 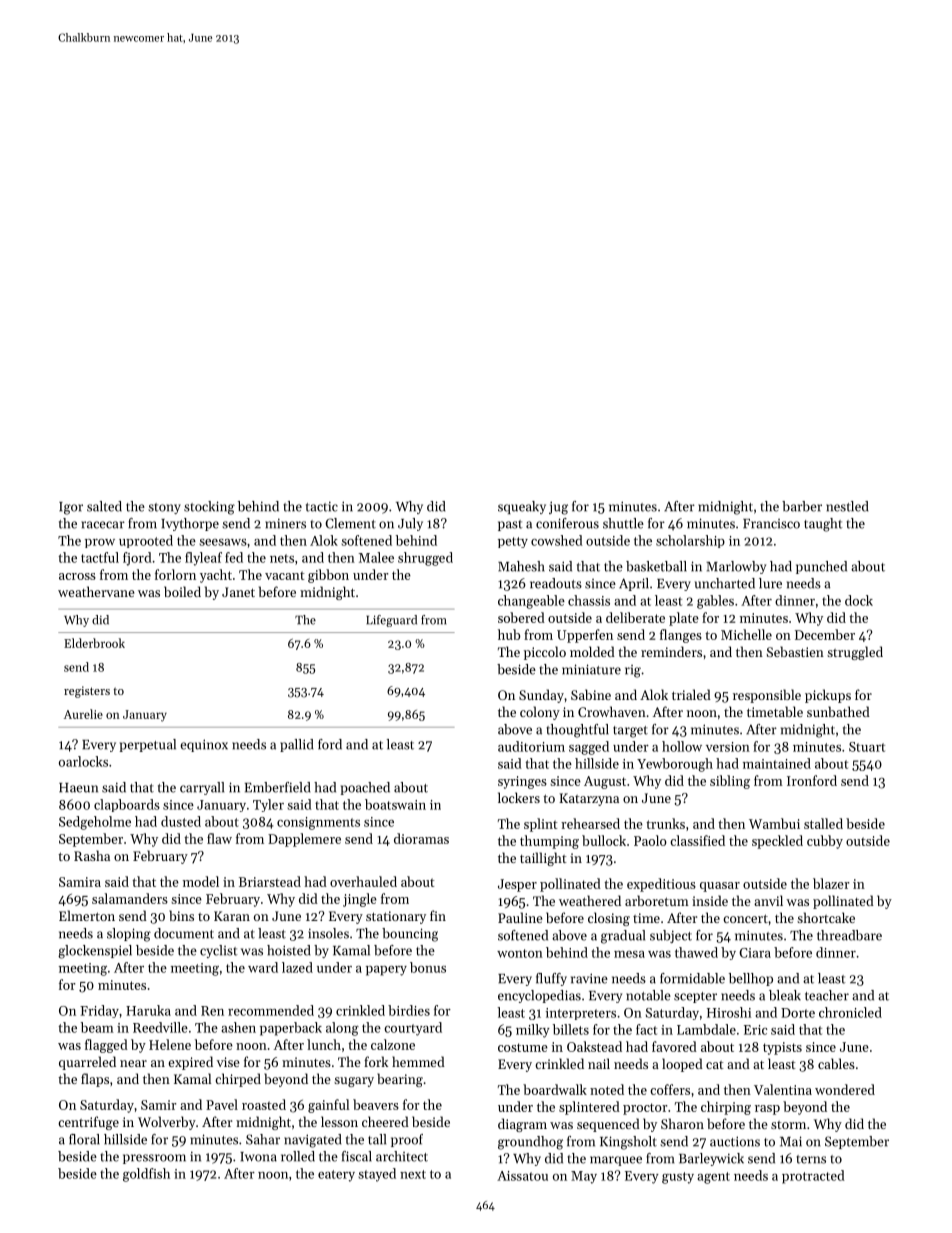 I want to click on dioramas, so click(x=421, y=838).
